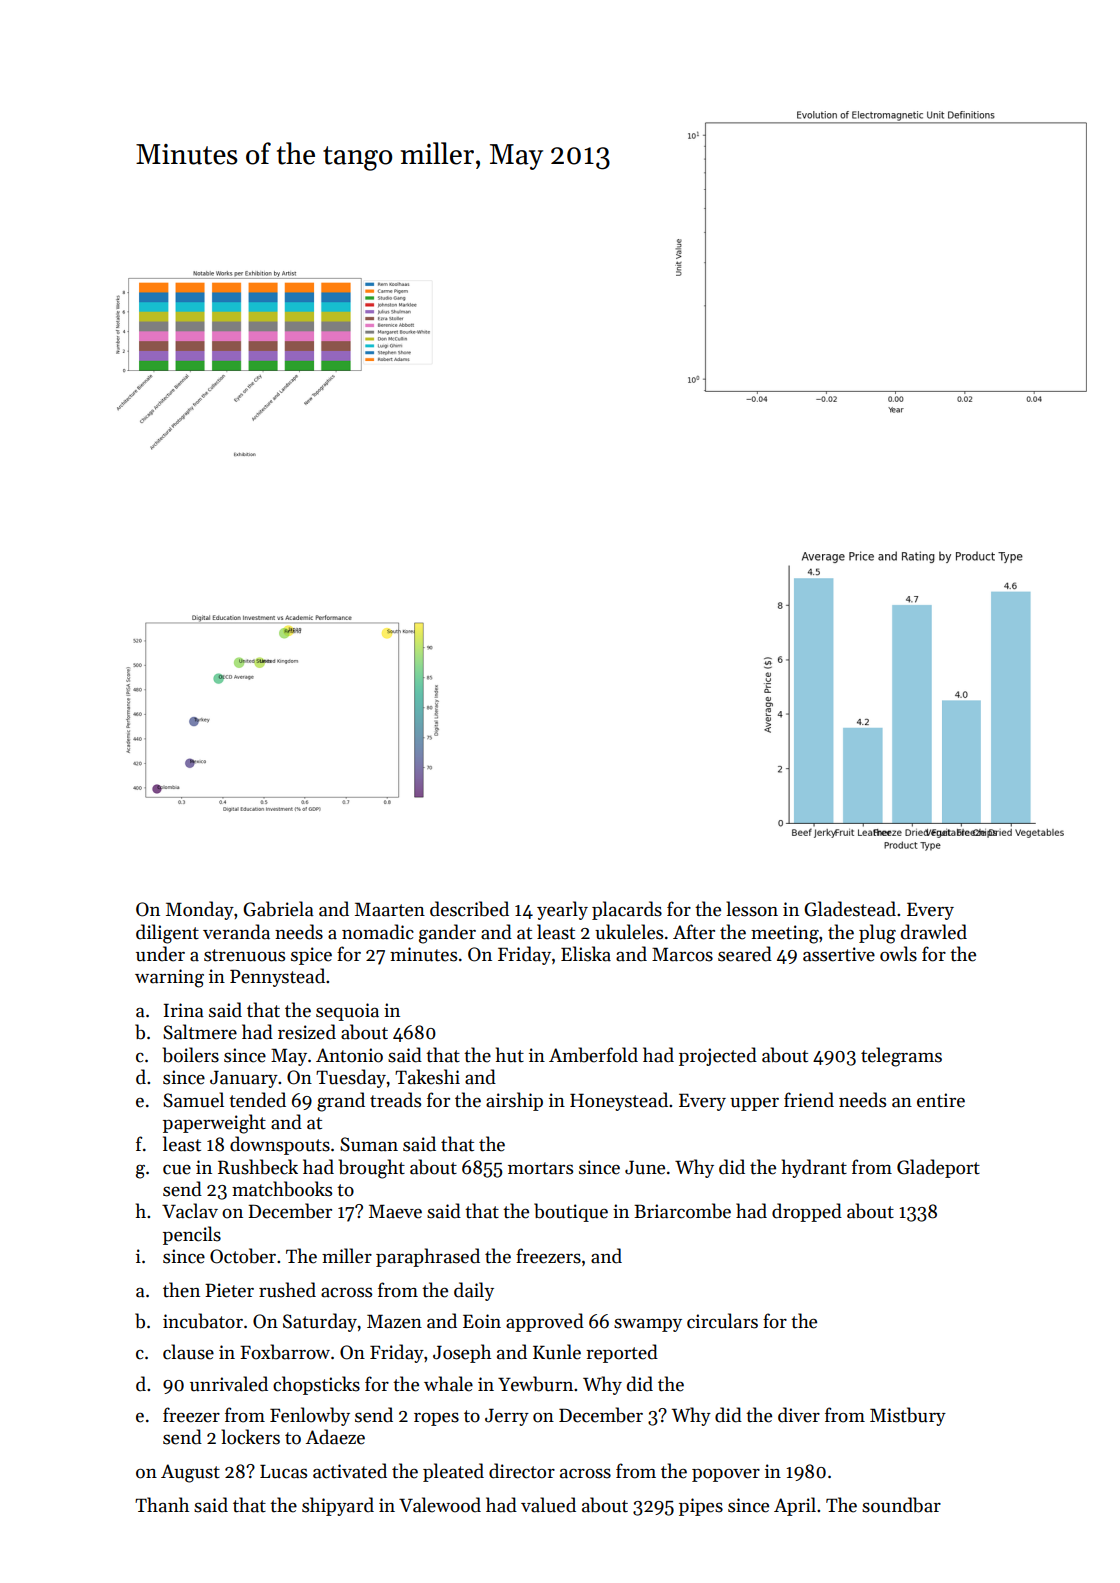 This screenshot has width=1120, height=1583. What do you see at coordinates (682, 1211) in the screenshot?
I see `Briarcombe` at bounding box center [682, 1211].
